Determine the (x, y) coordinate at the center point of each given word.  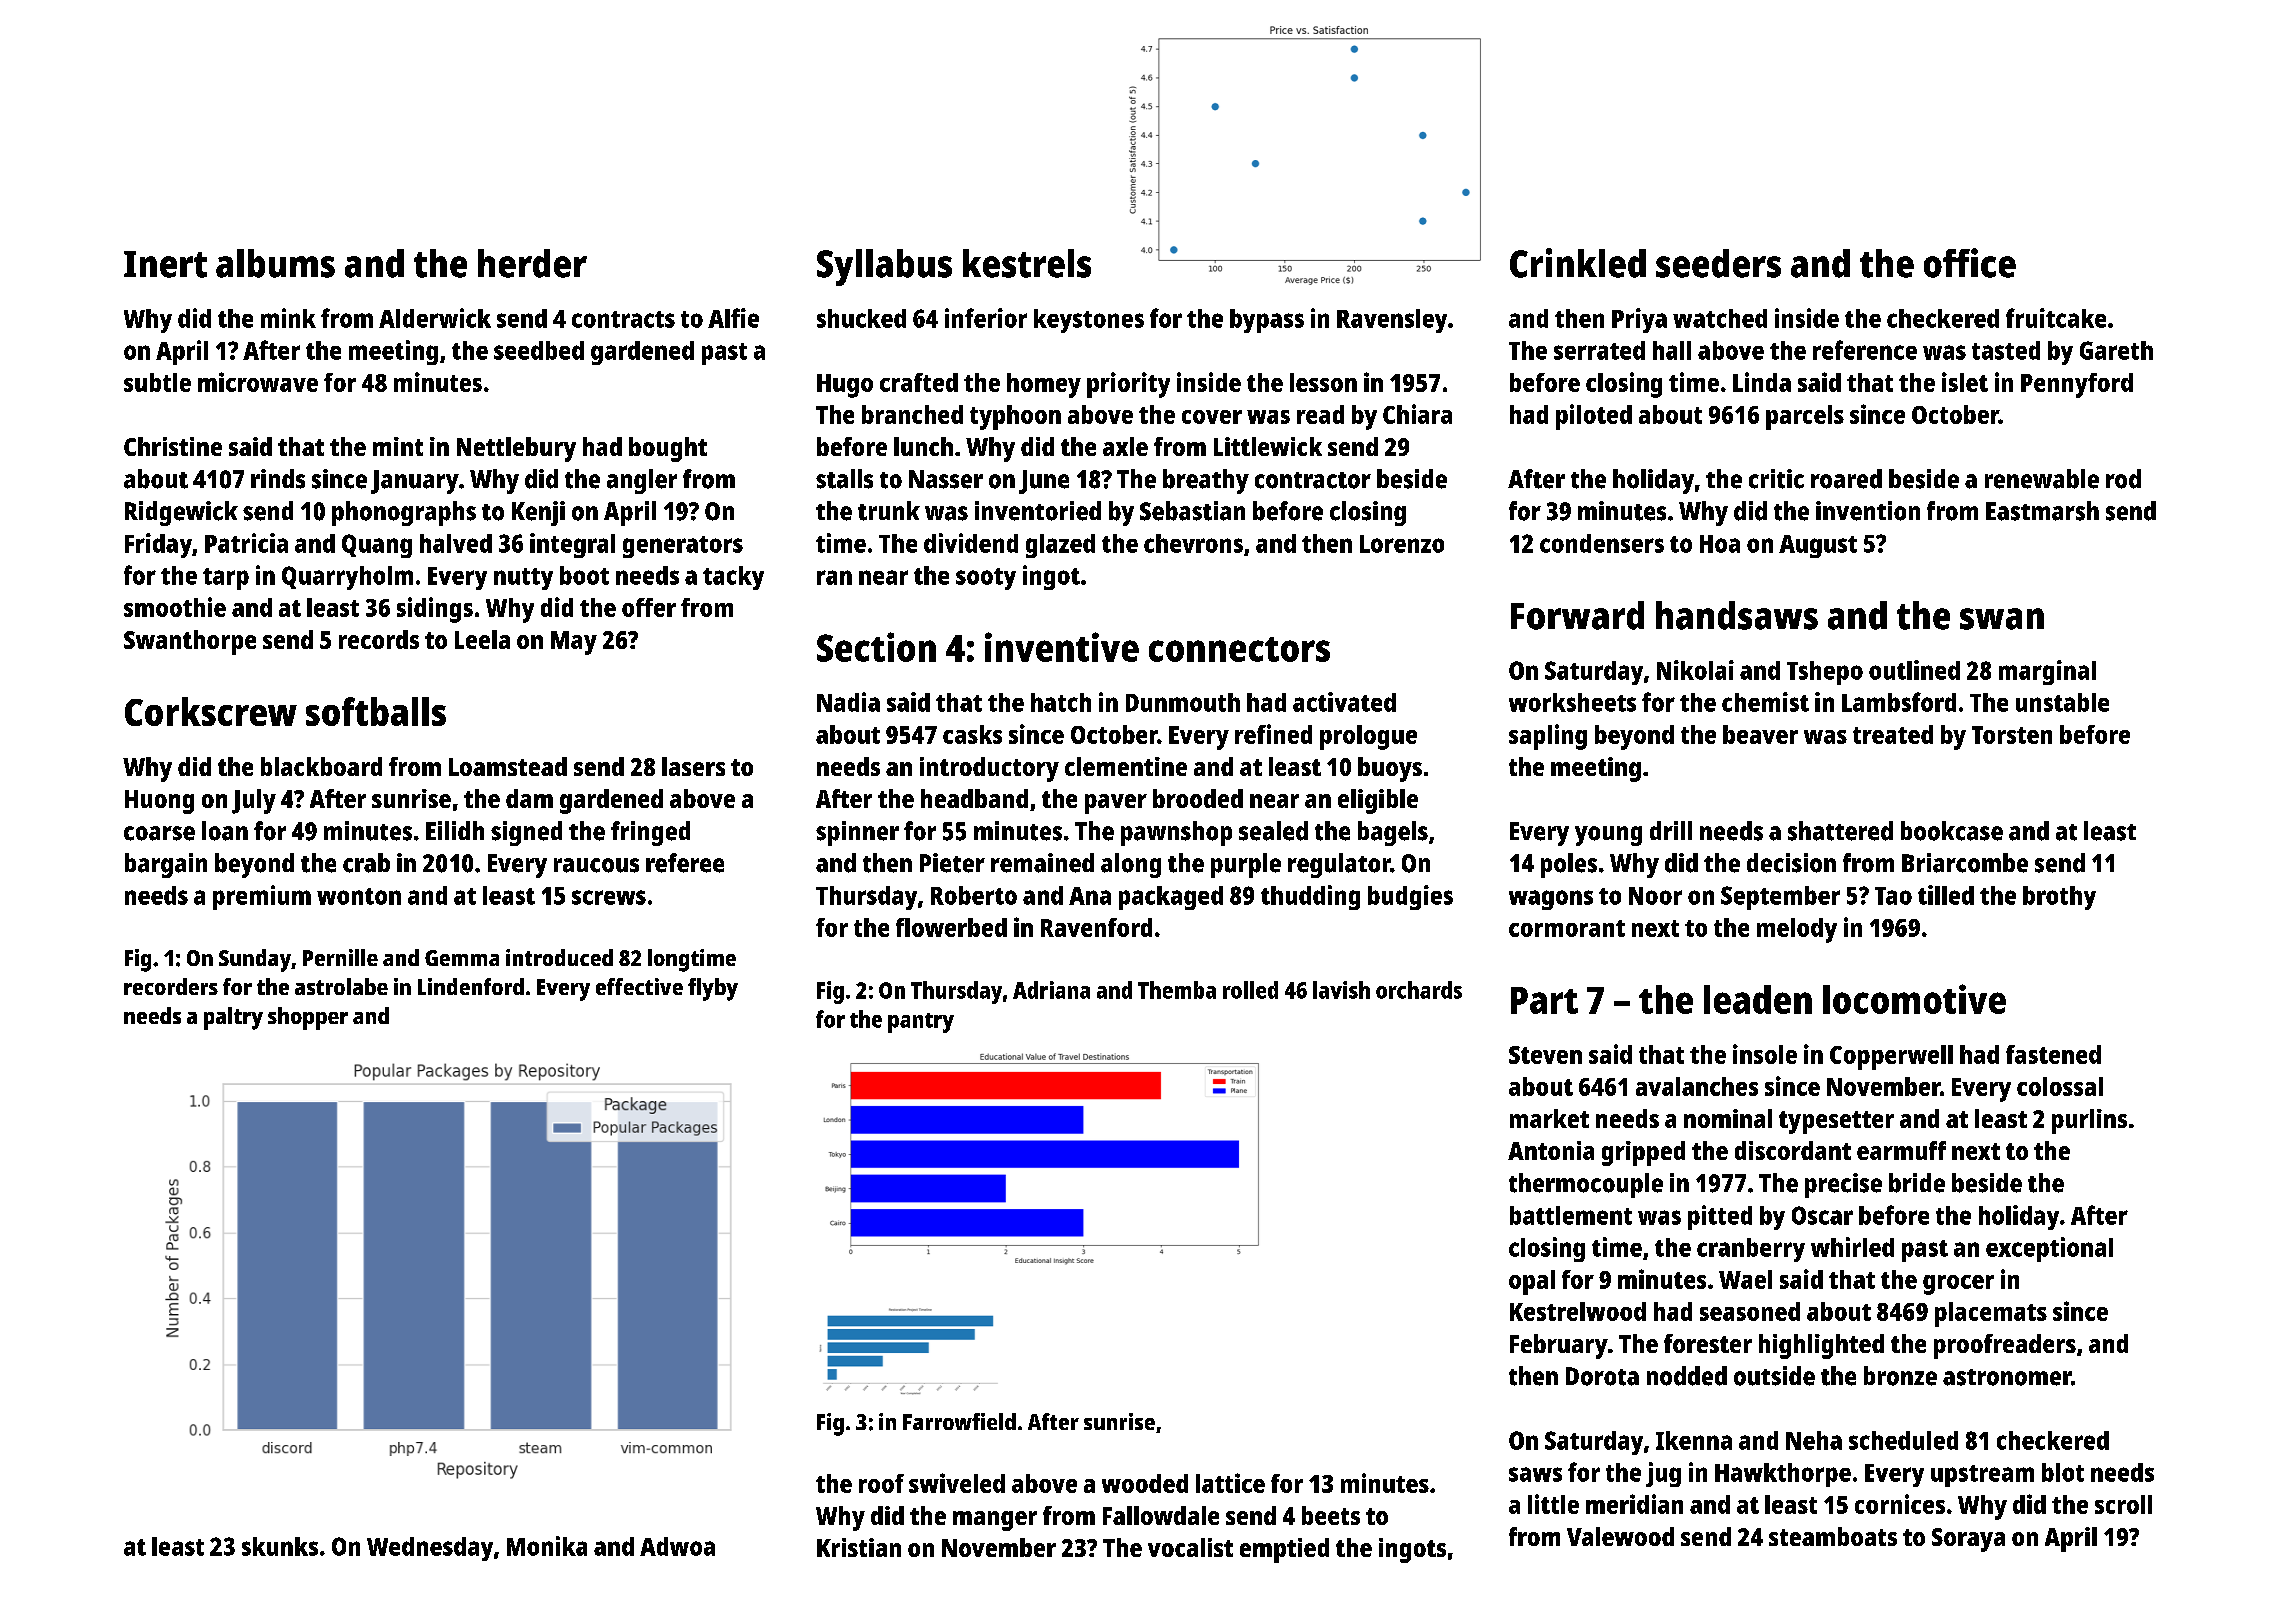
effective (639, 986)
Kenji (538, 513)
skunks (280, 1546)
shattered (1840, 831)
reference (1865, 350)
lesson (1323, 382)
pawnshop (1176, 833)
